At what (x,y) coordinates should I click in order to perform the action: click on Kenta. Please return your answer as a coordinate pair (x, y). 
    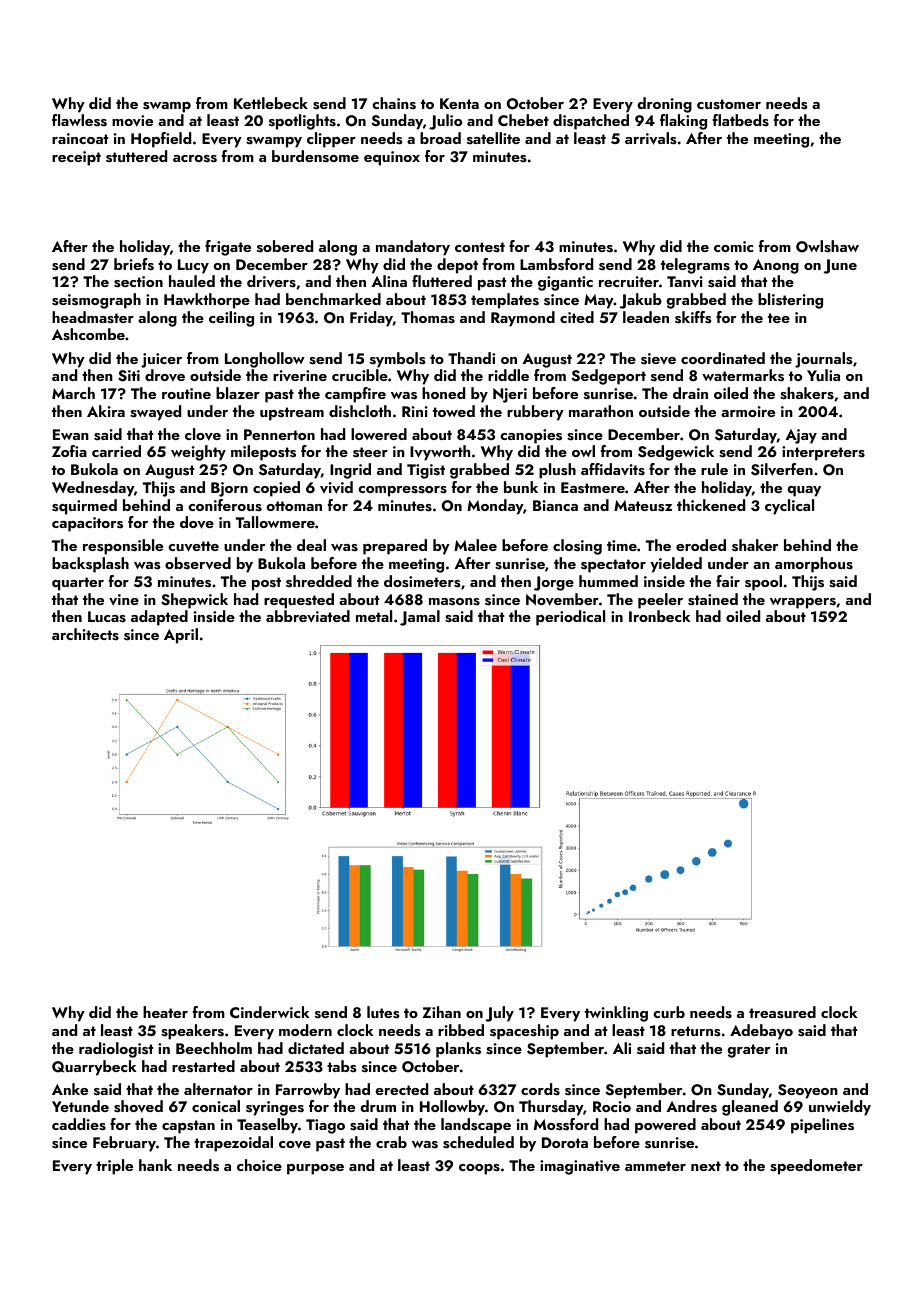
    Looking at the image, I should click on (459, 103).
